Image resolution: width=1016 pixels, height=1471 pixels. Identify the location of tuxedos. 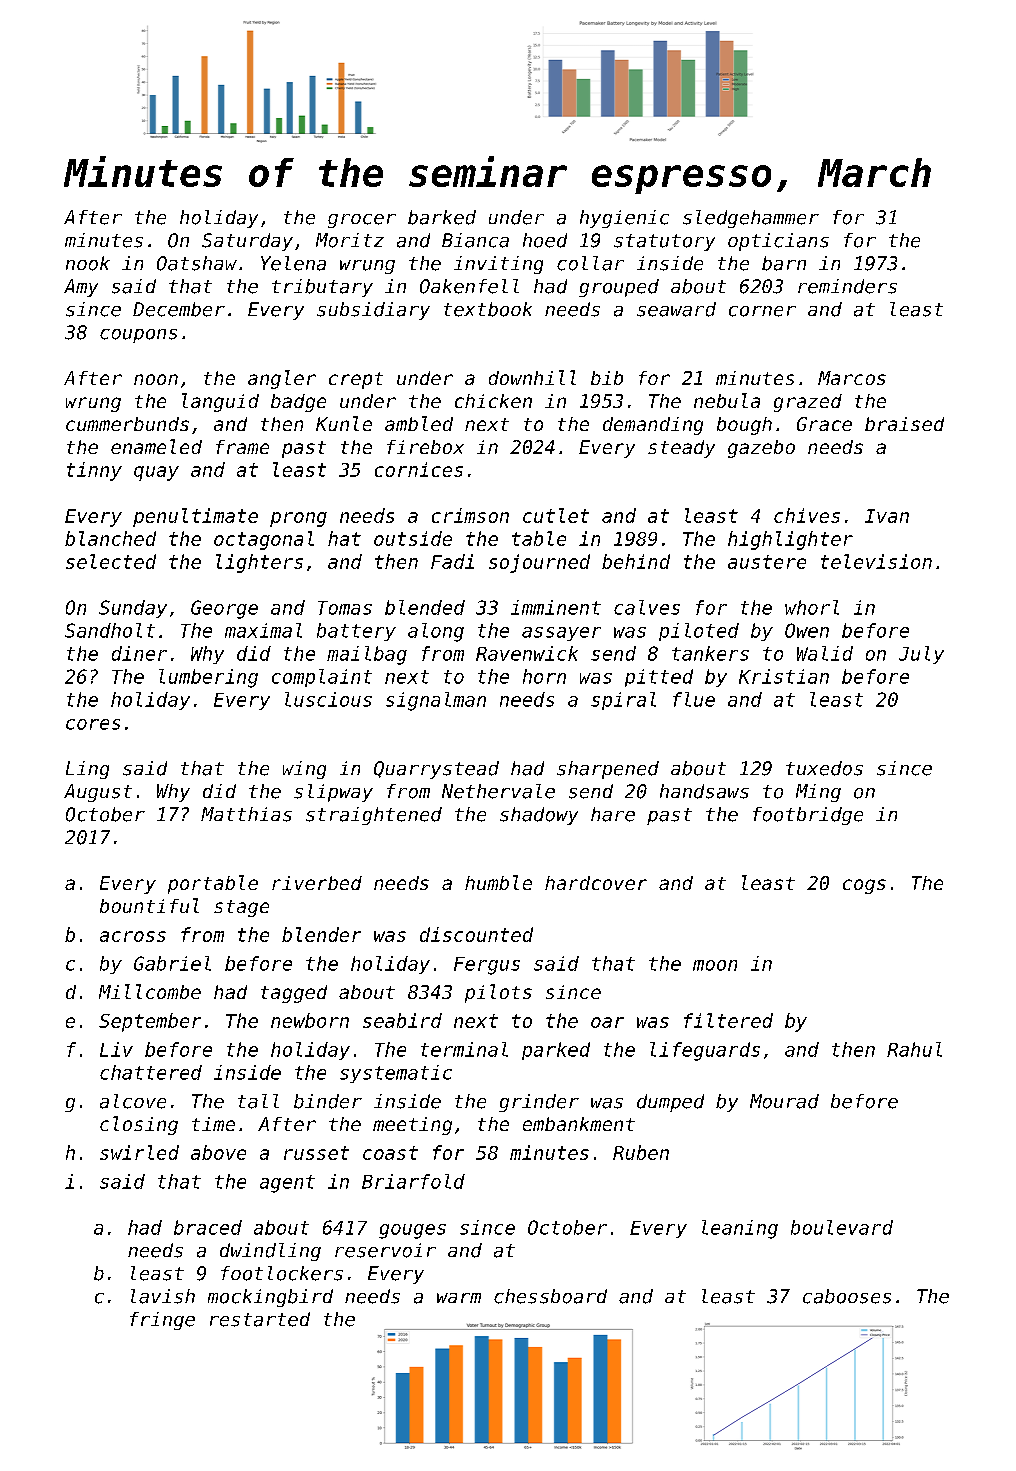
(824, 768).
